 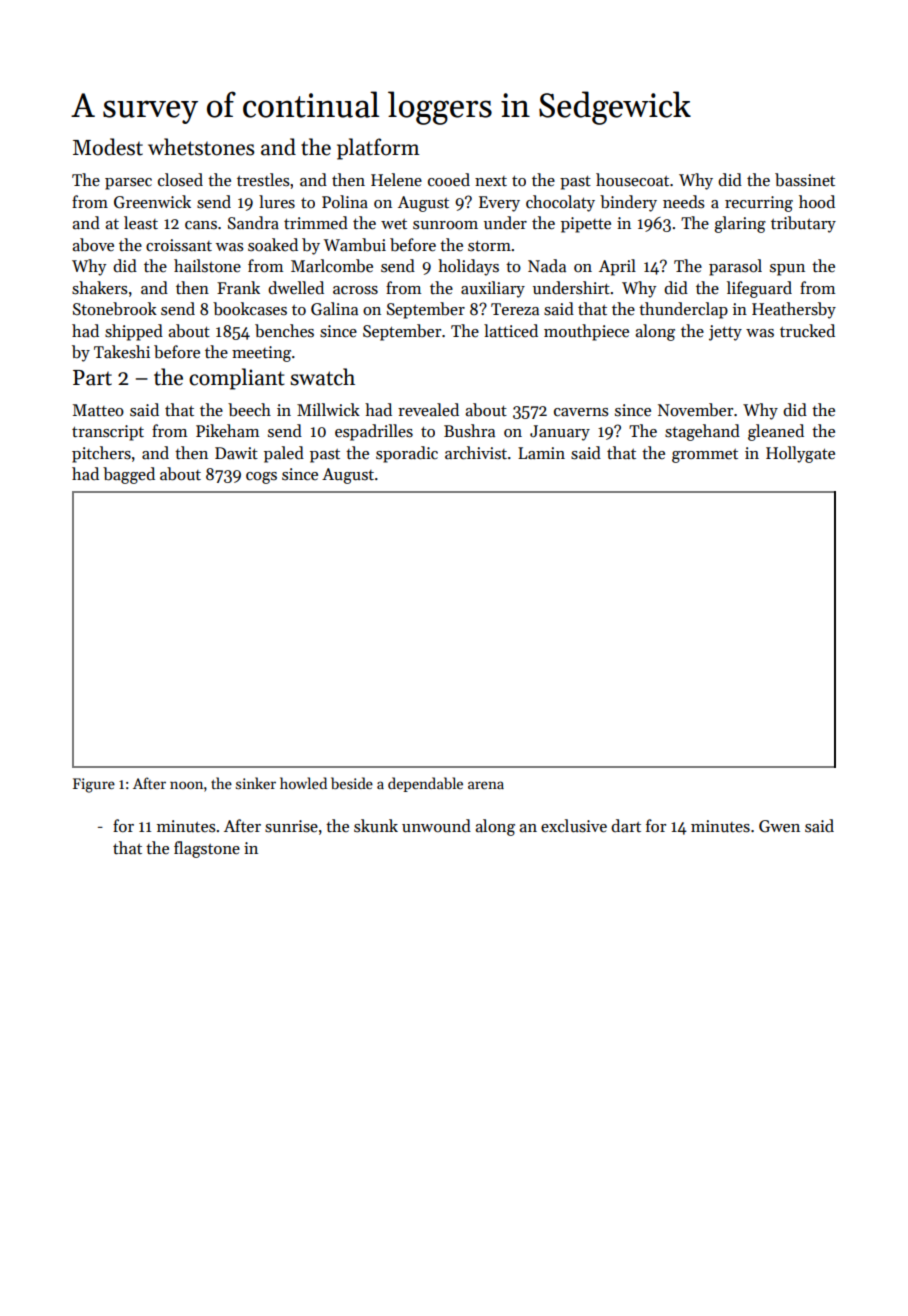 I want to click on parsec, so click(x=128, y=184).
